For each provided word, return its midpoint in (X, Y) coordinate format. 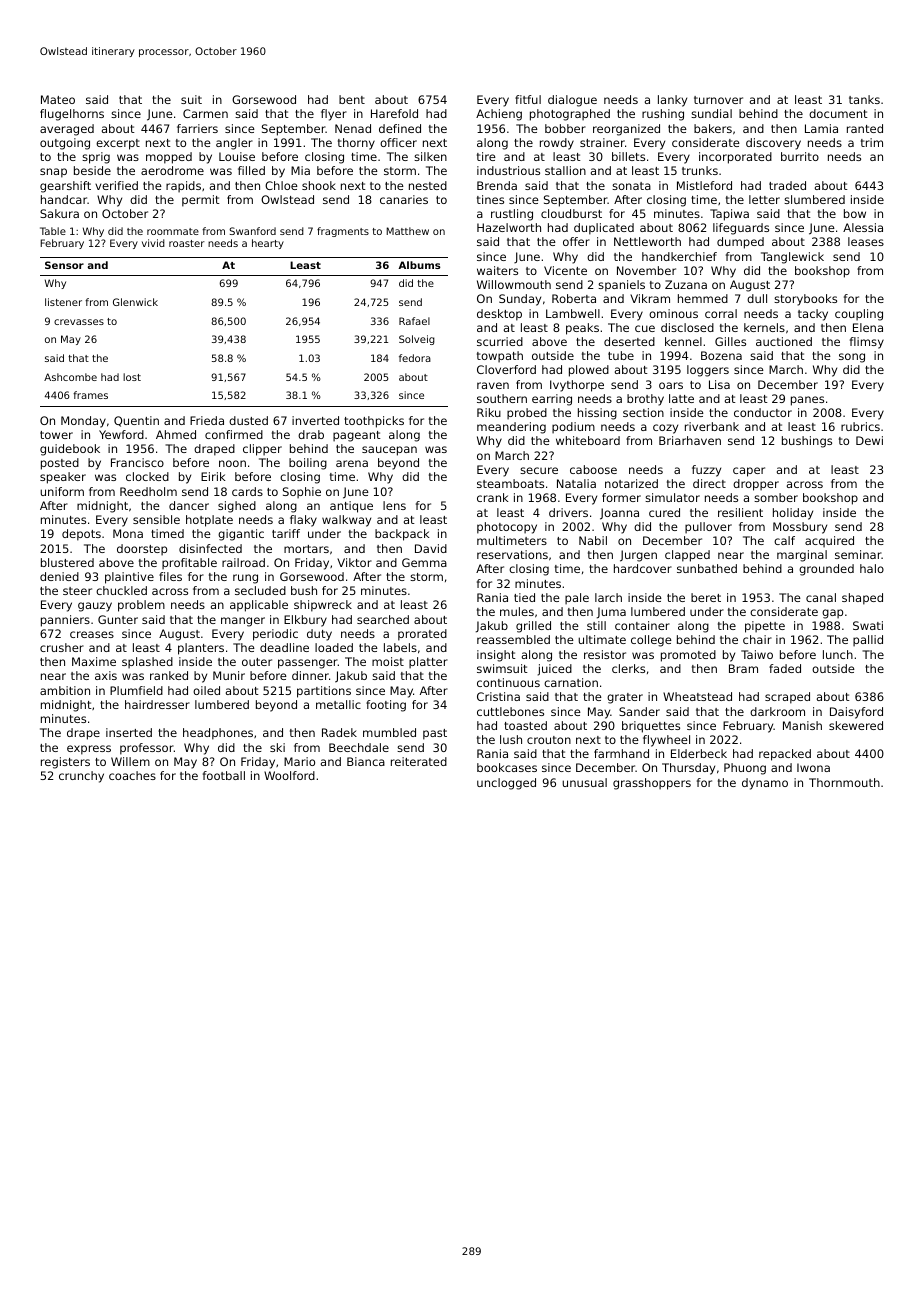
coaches (132, 775)
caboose (593, 469)
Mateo (58, 99)
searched (383, 619)
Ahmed (176, 434)
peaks (582, 329)
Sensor (64, 265)
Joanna (619, 514)
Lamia (821, 128)
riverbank (712, 426)
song (852, 358)
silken (430, 156)
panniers (65, 621)
